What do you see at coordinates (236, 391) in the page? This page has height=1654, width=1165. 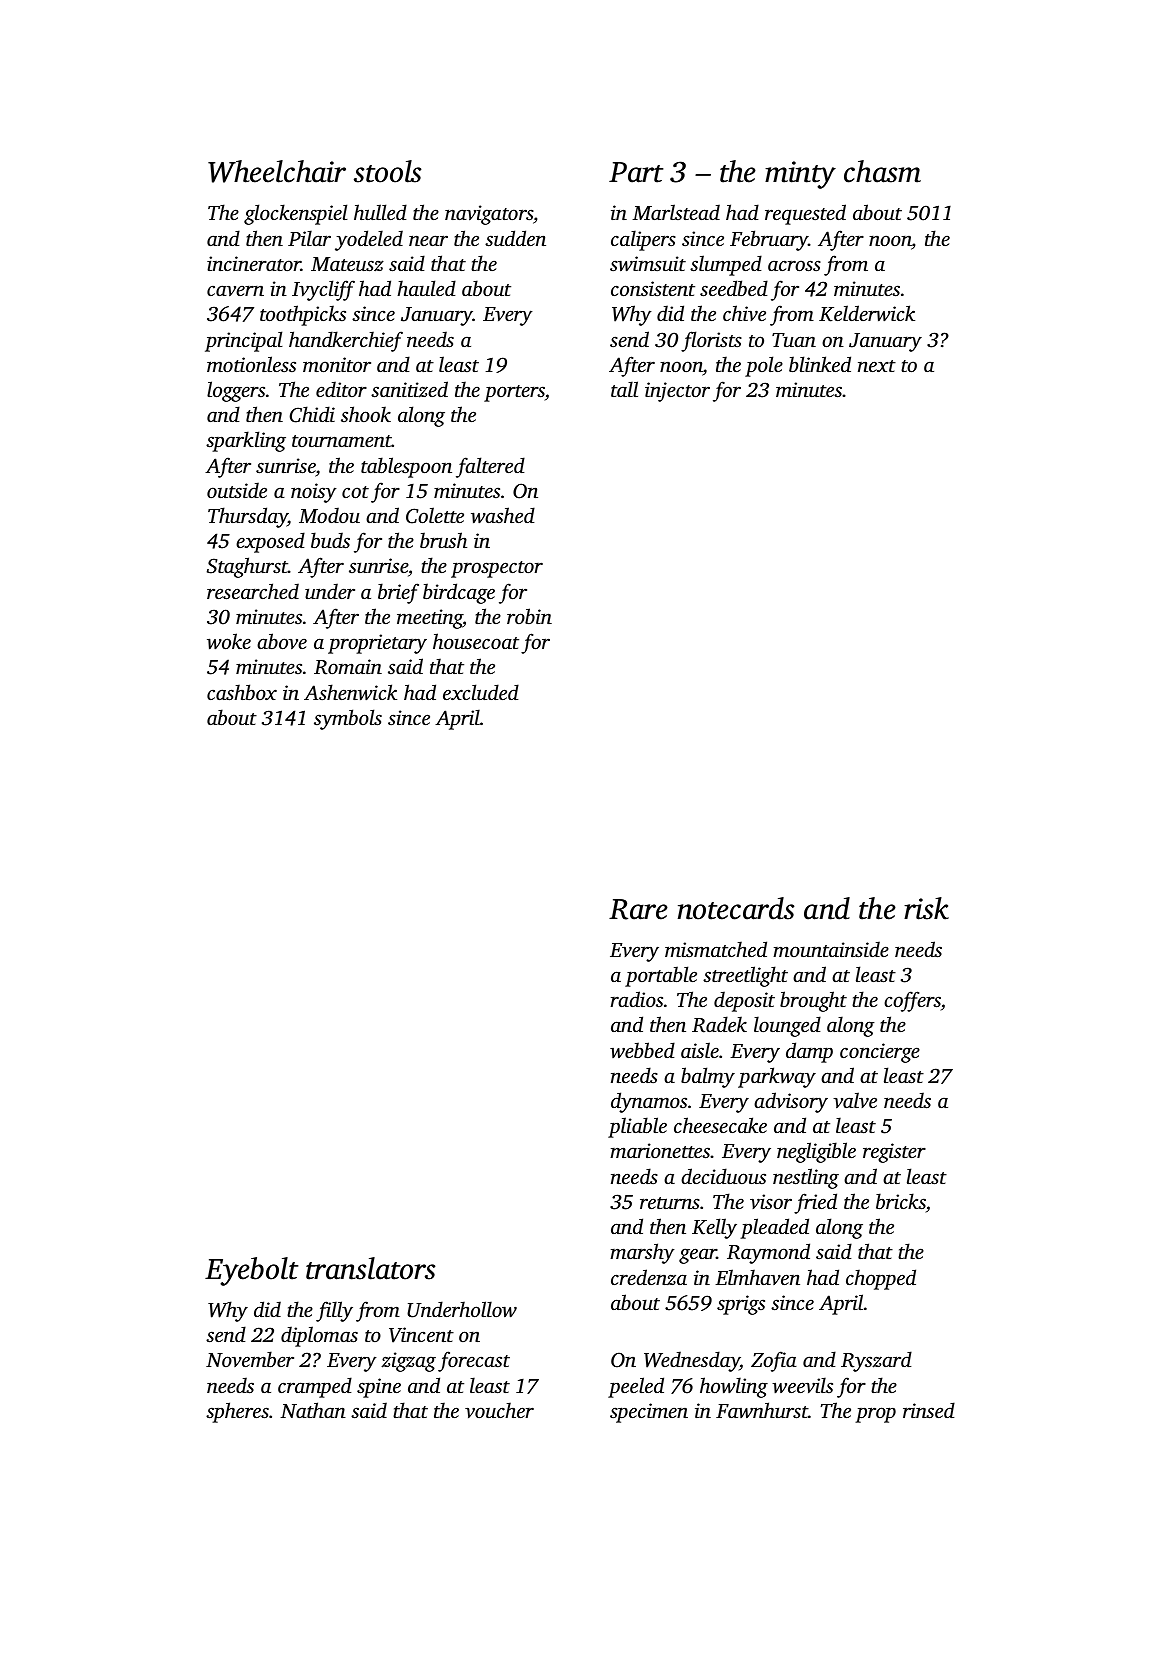 I see `loggers` at bounding box center [236, 391].
